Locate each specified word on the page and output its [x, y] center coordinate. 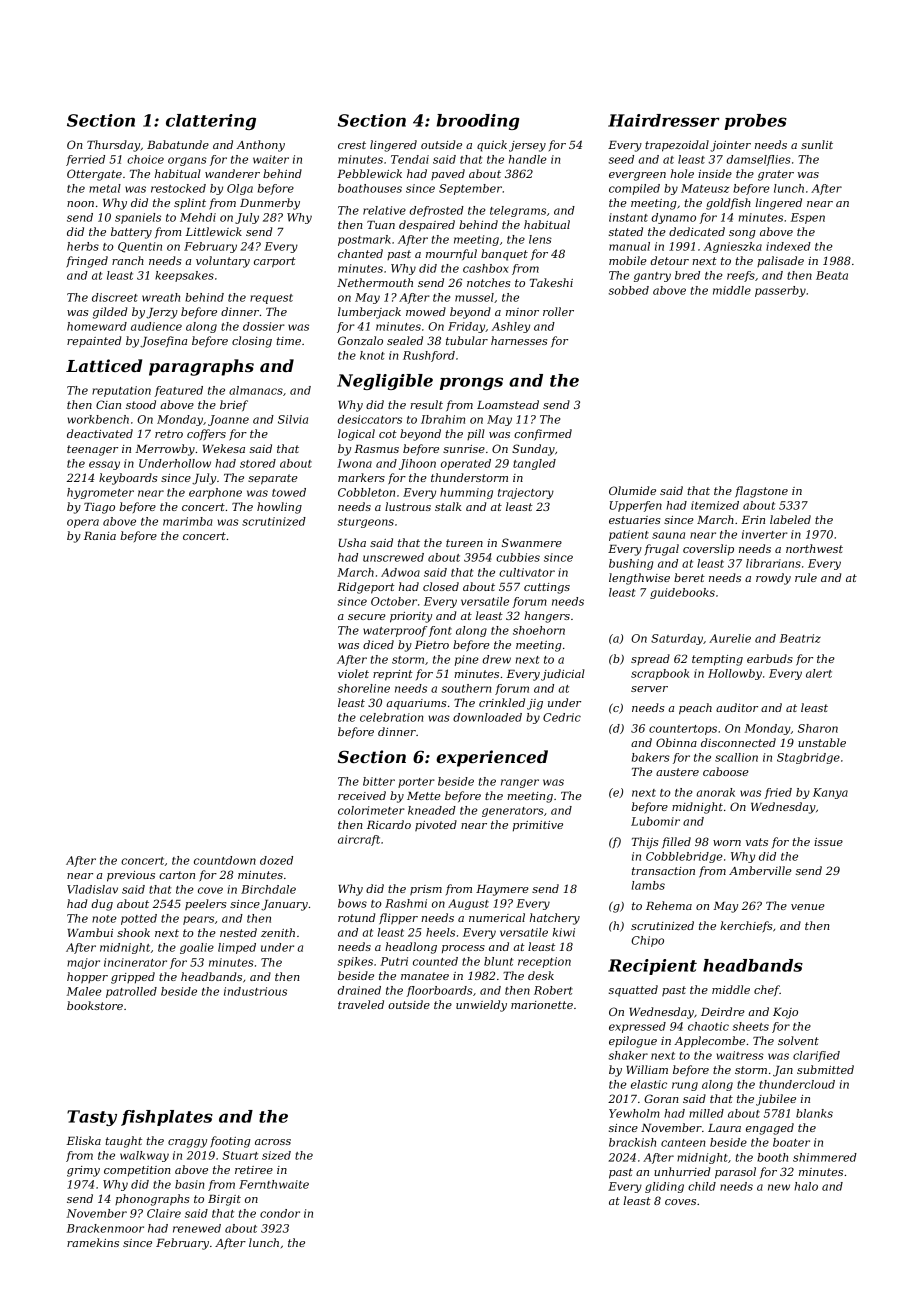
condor [280, 1213]
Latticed [104, 365]
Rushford [429, 356]
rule [806, 577]
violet [353, 673]
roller [558, 311]
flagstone [761, 492]
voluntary [223, 262]
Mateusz [705, 188]
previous [131, 876]
